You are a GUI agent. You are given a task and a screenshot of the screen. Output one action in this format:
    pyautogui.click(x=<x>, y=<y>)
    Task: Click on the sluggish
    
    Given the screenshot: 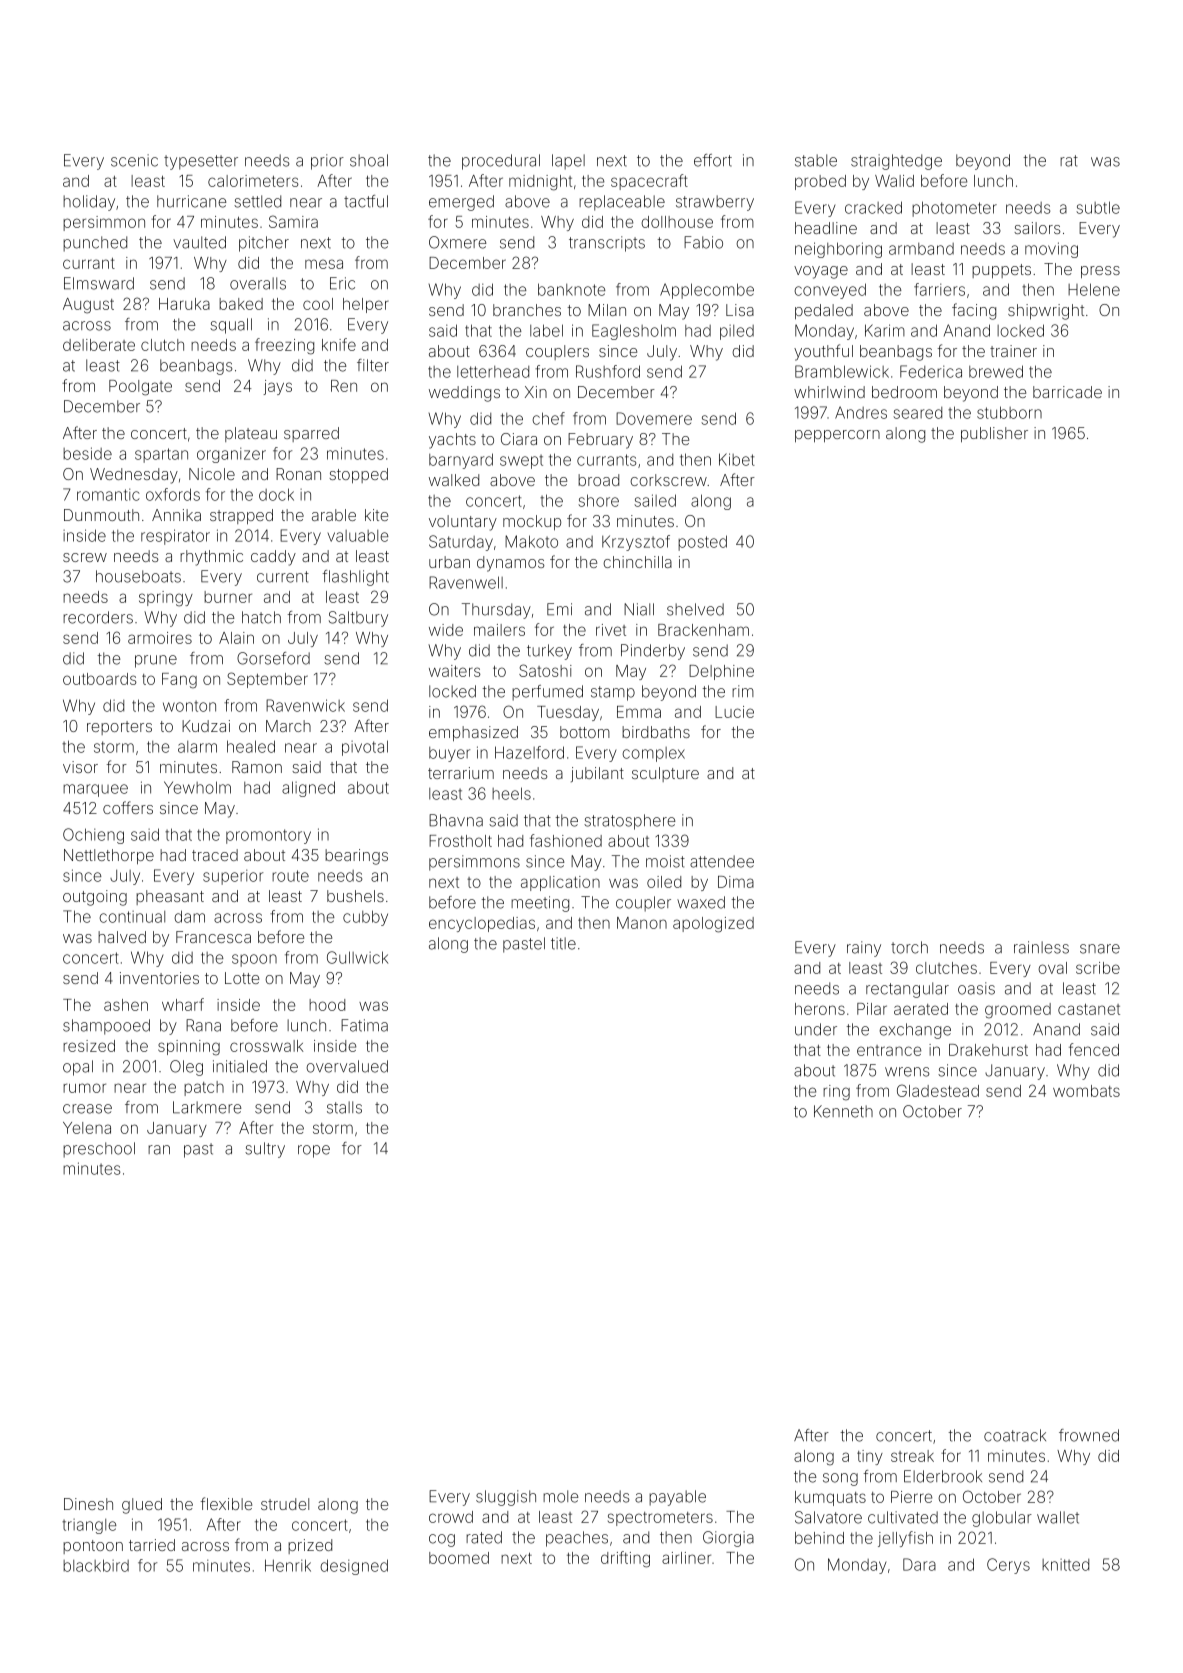 What is the action you would take?
    pyautogui.click(x=506, y=1498)
